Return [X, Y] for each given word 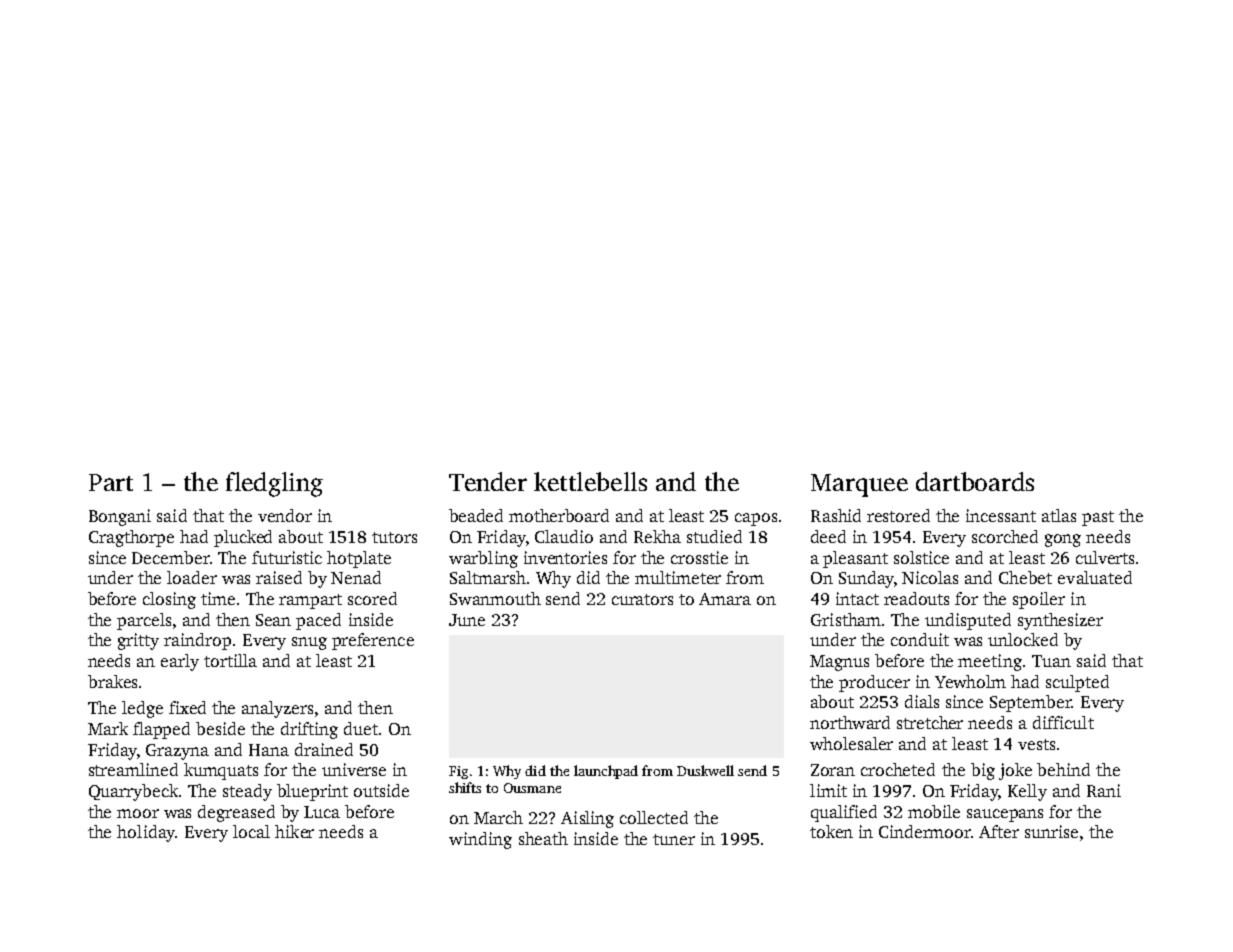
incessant [1001, 515]
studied [714, 536]
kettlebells [590, 481]
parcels [144, 621]
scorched [1005, 536]
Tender [488, 481]
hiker [294, 831]
